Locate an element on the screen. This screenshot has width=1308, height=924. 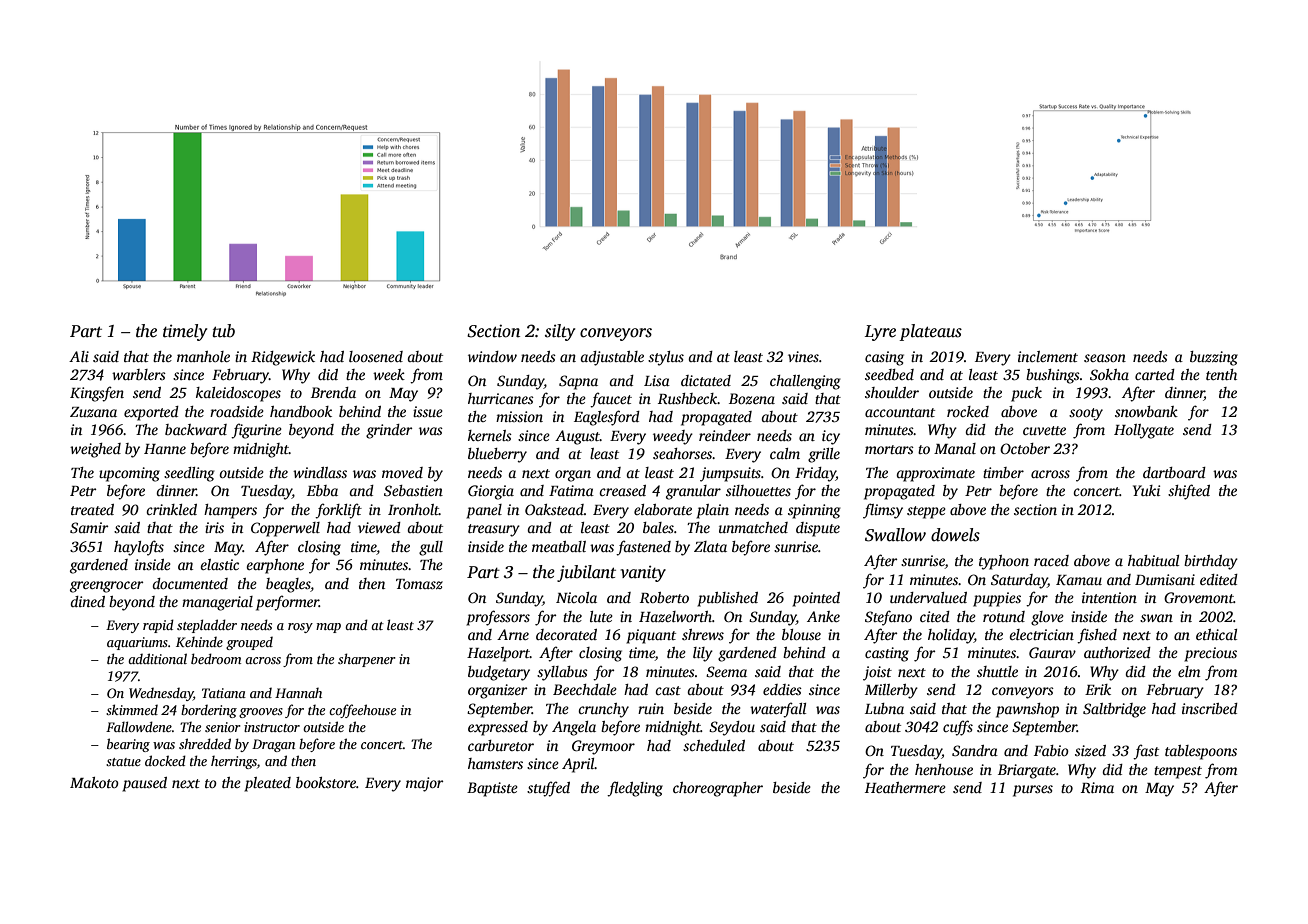
buzzing is located at coordinates (1214, 358).
